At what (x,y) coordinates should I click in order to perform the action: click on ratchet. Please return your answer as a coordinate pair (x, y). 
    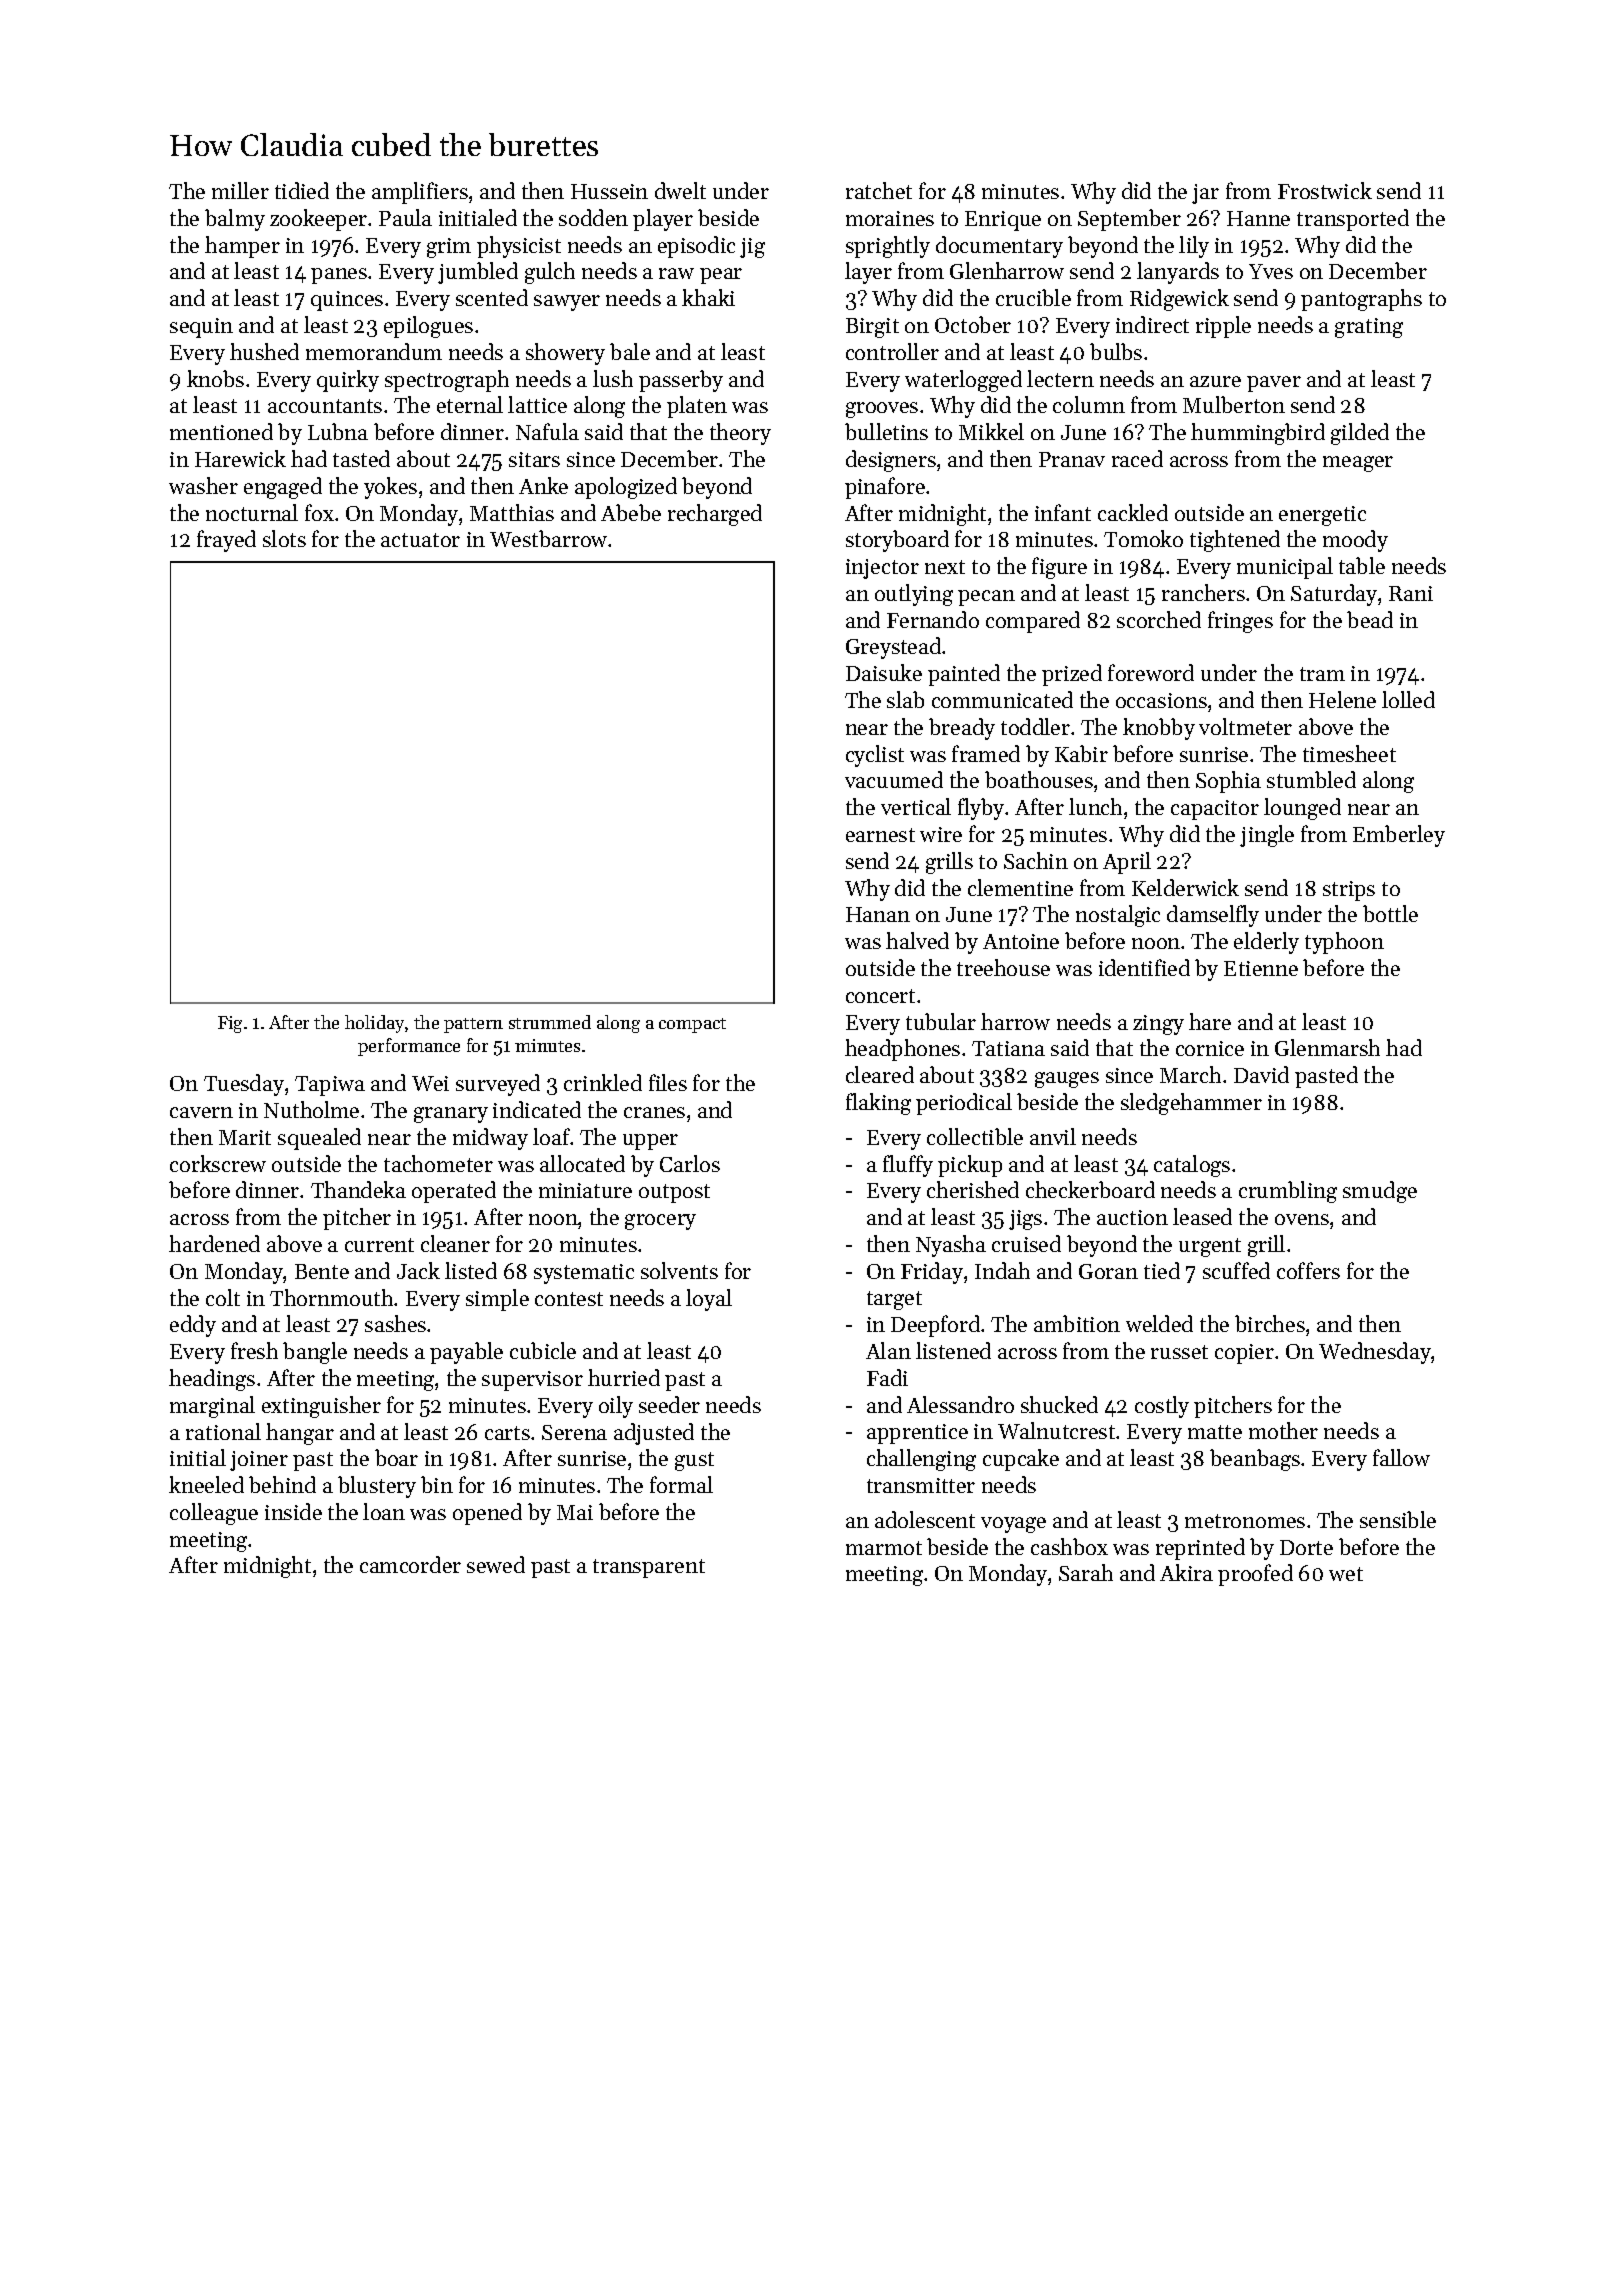
    Looking at the image, I should click on (879, 190).
